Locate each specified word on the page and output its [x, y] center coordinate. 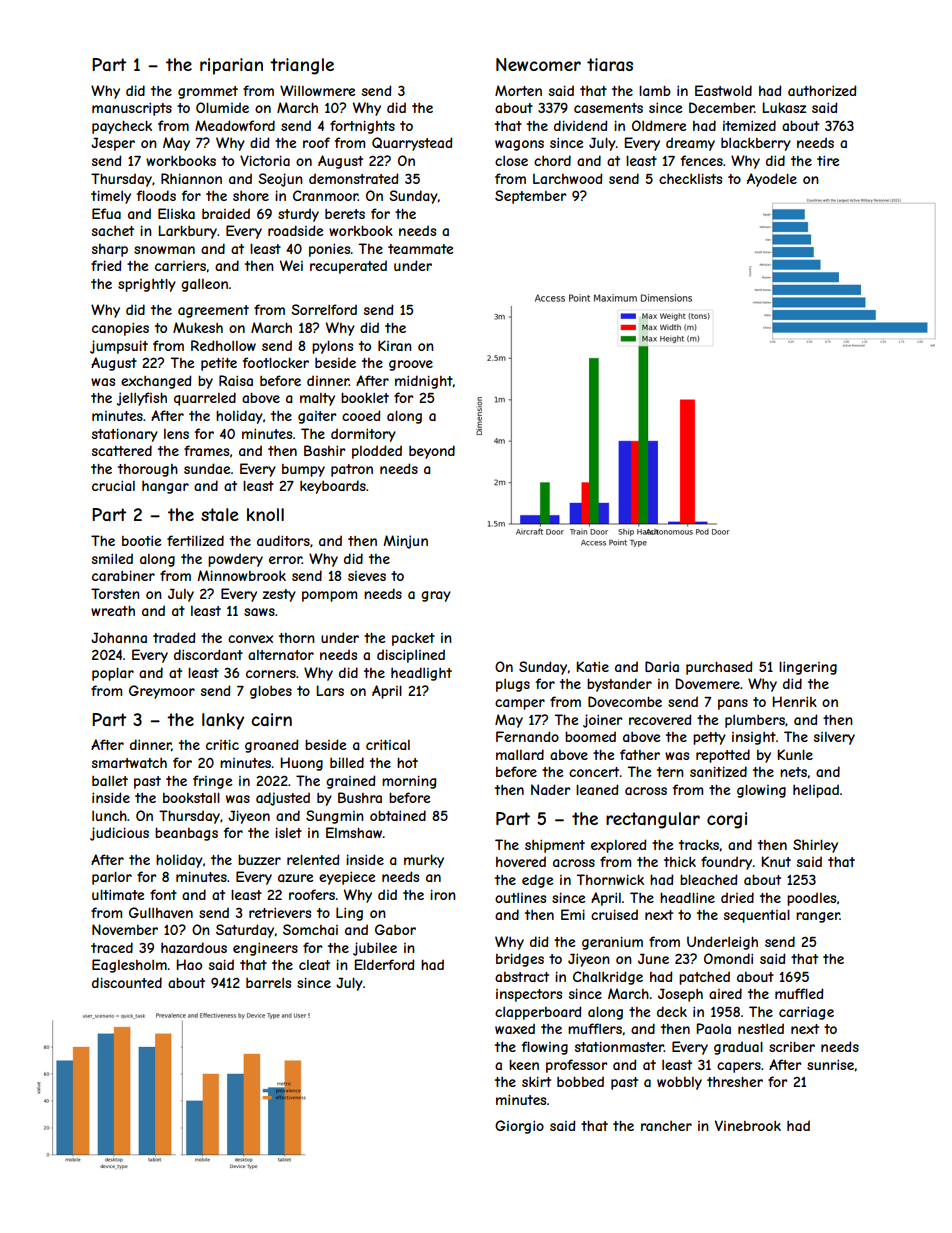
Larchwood [567, 178]
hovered [521, 861]
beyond [432, 452]
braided [226, 213]
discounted [127, 982]
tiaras [610, 64]
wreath [113, 610]
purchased [719, 668]
